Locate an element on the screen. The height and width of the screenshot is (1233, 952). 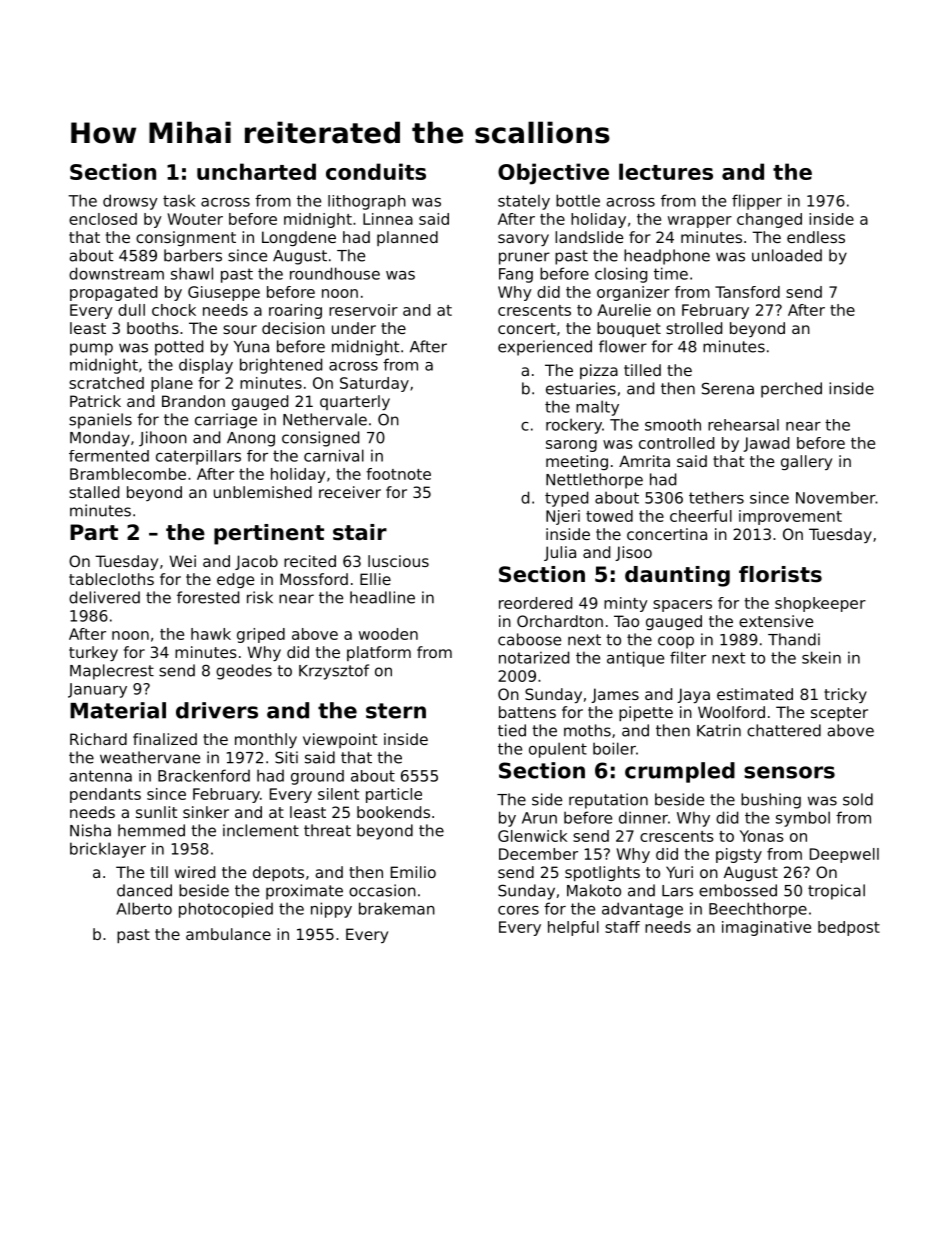
viewpoint is located at coordinates (340, 740).
